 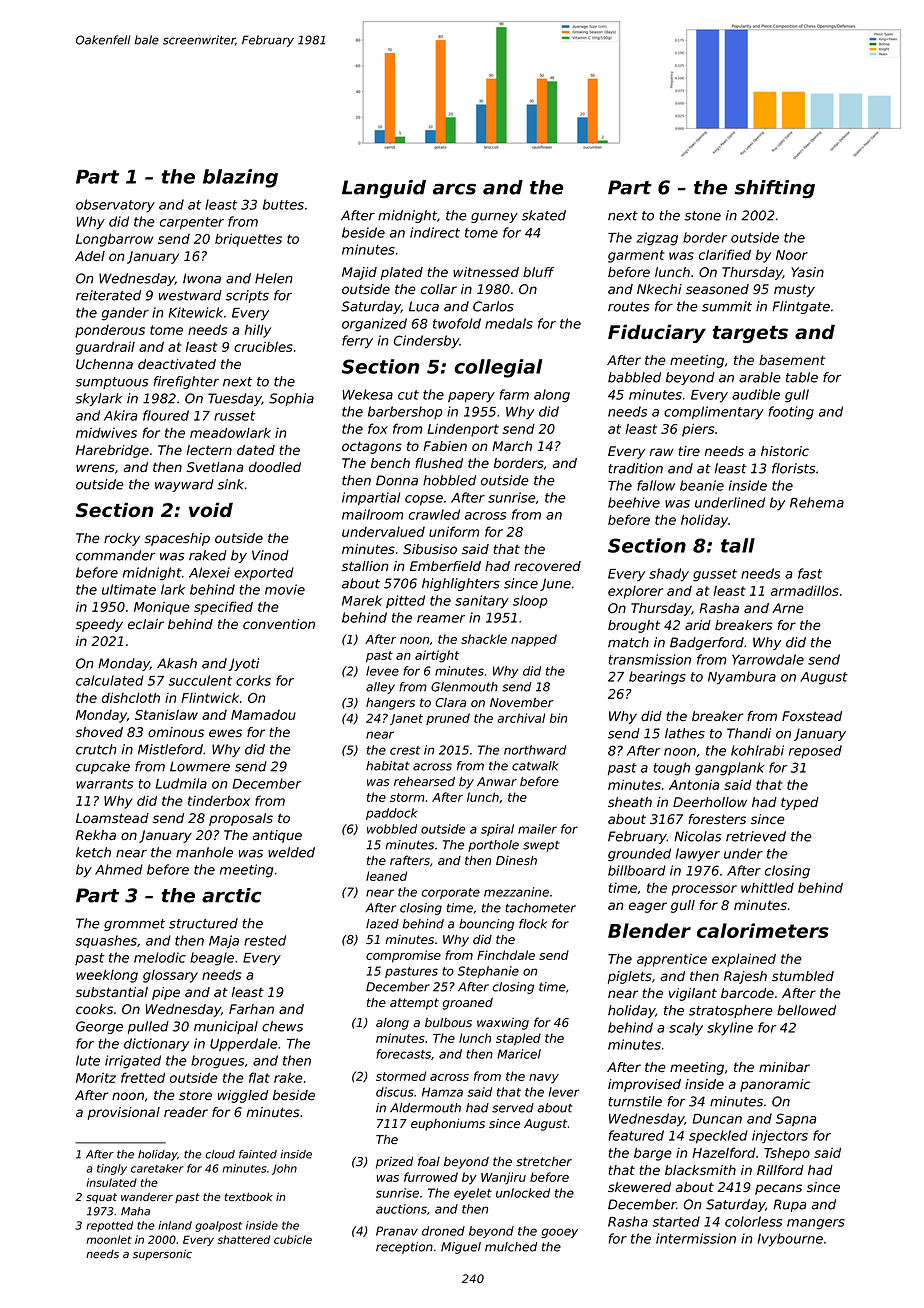 What do you see at coordinates (463, 430) in the page?
I see `Lindenport` at bounding box center [463, 430].
